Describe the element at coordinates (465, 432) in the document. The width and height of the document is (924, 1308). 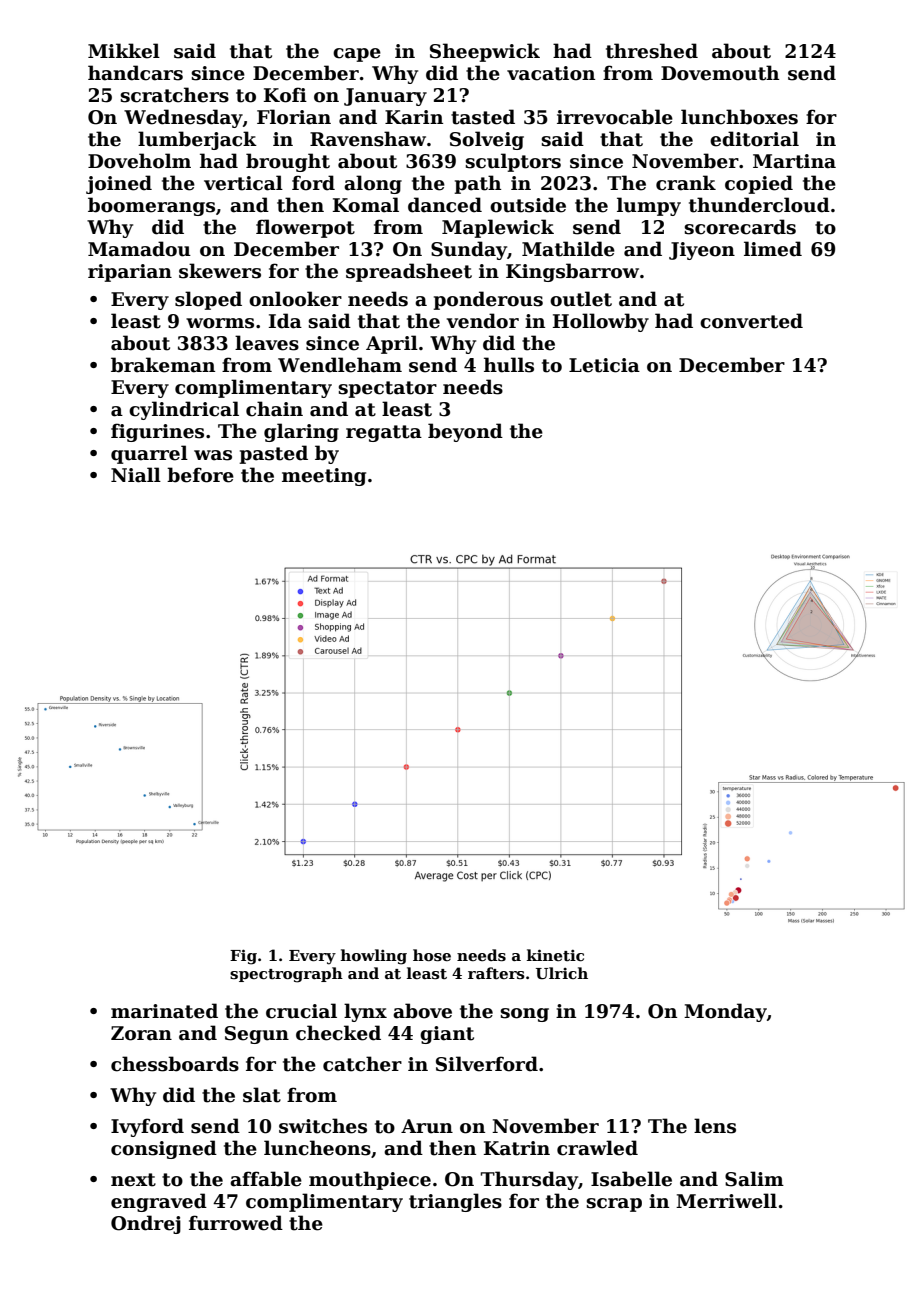
I see `beyond` at that location.
